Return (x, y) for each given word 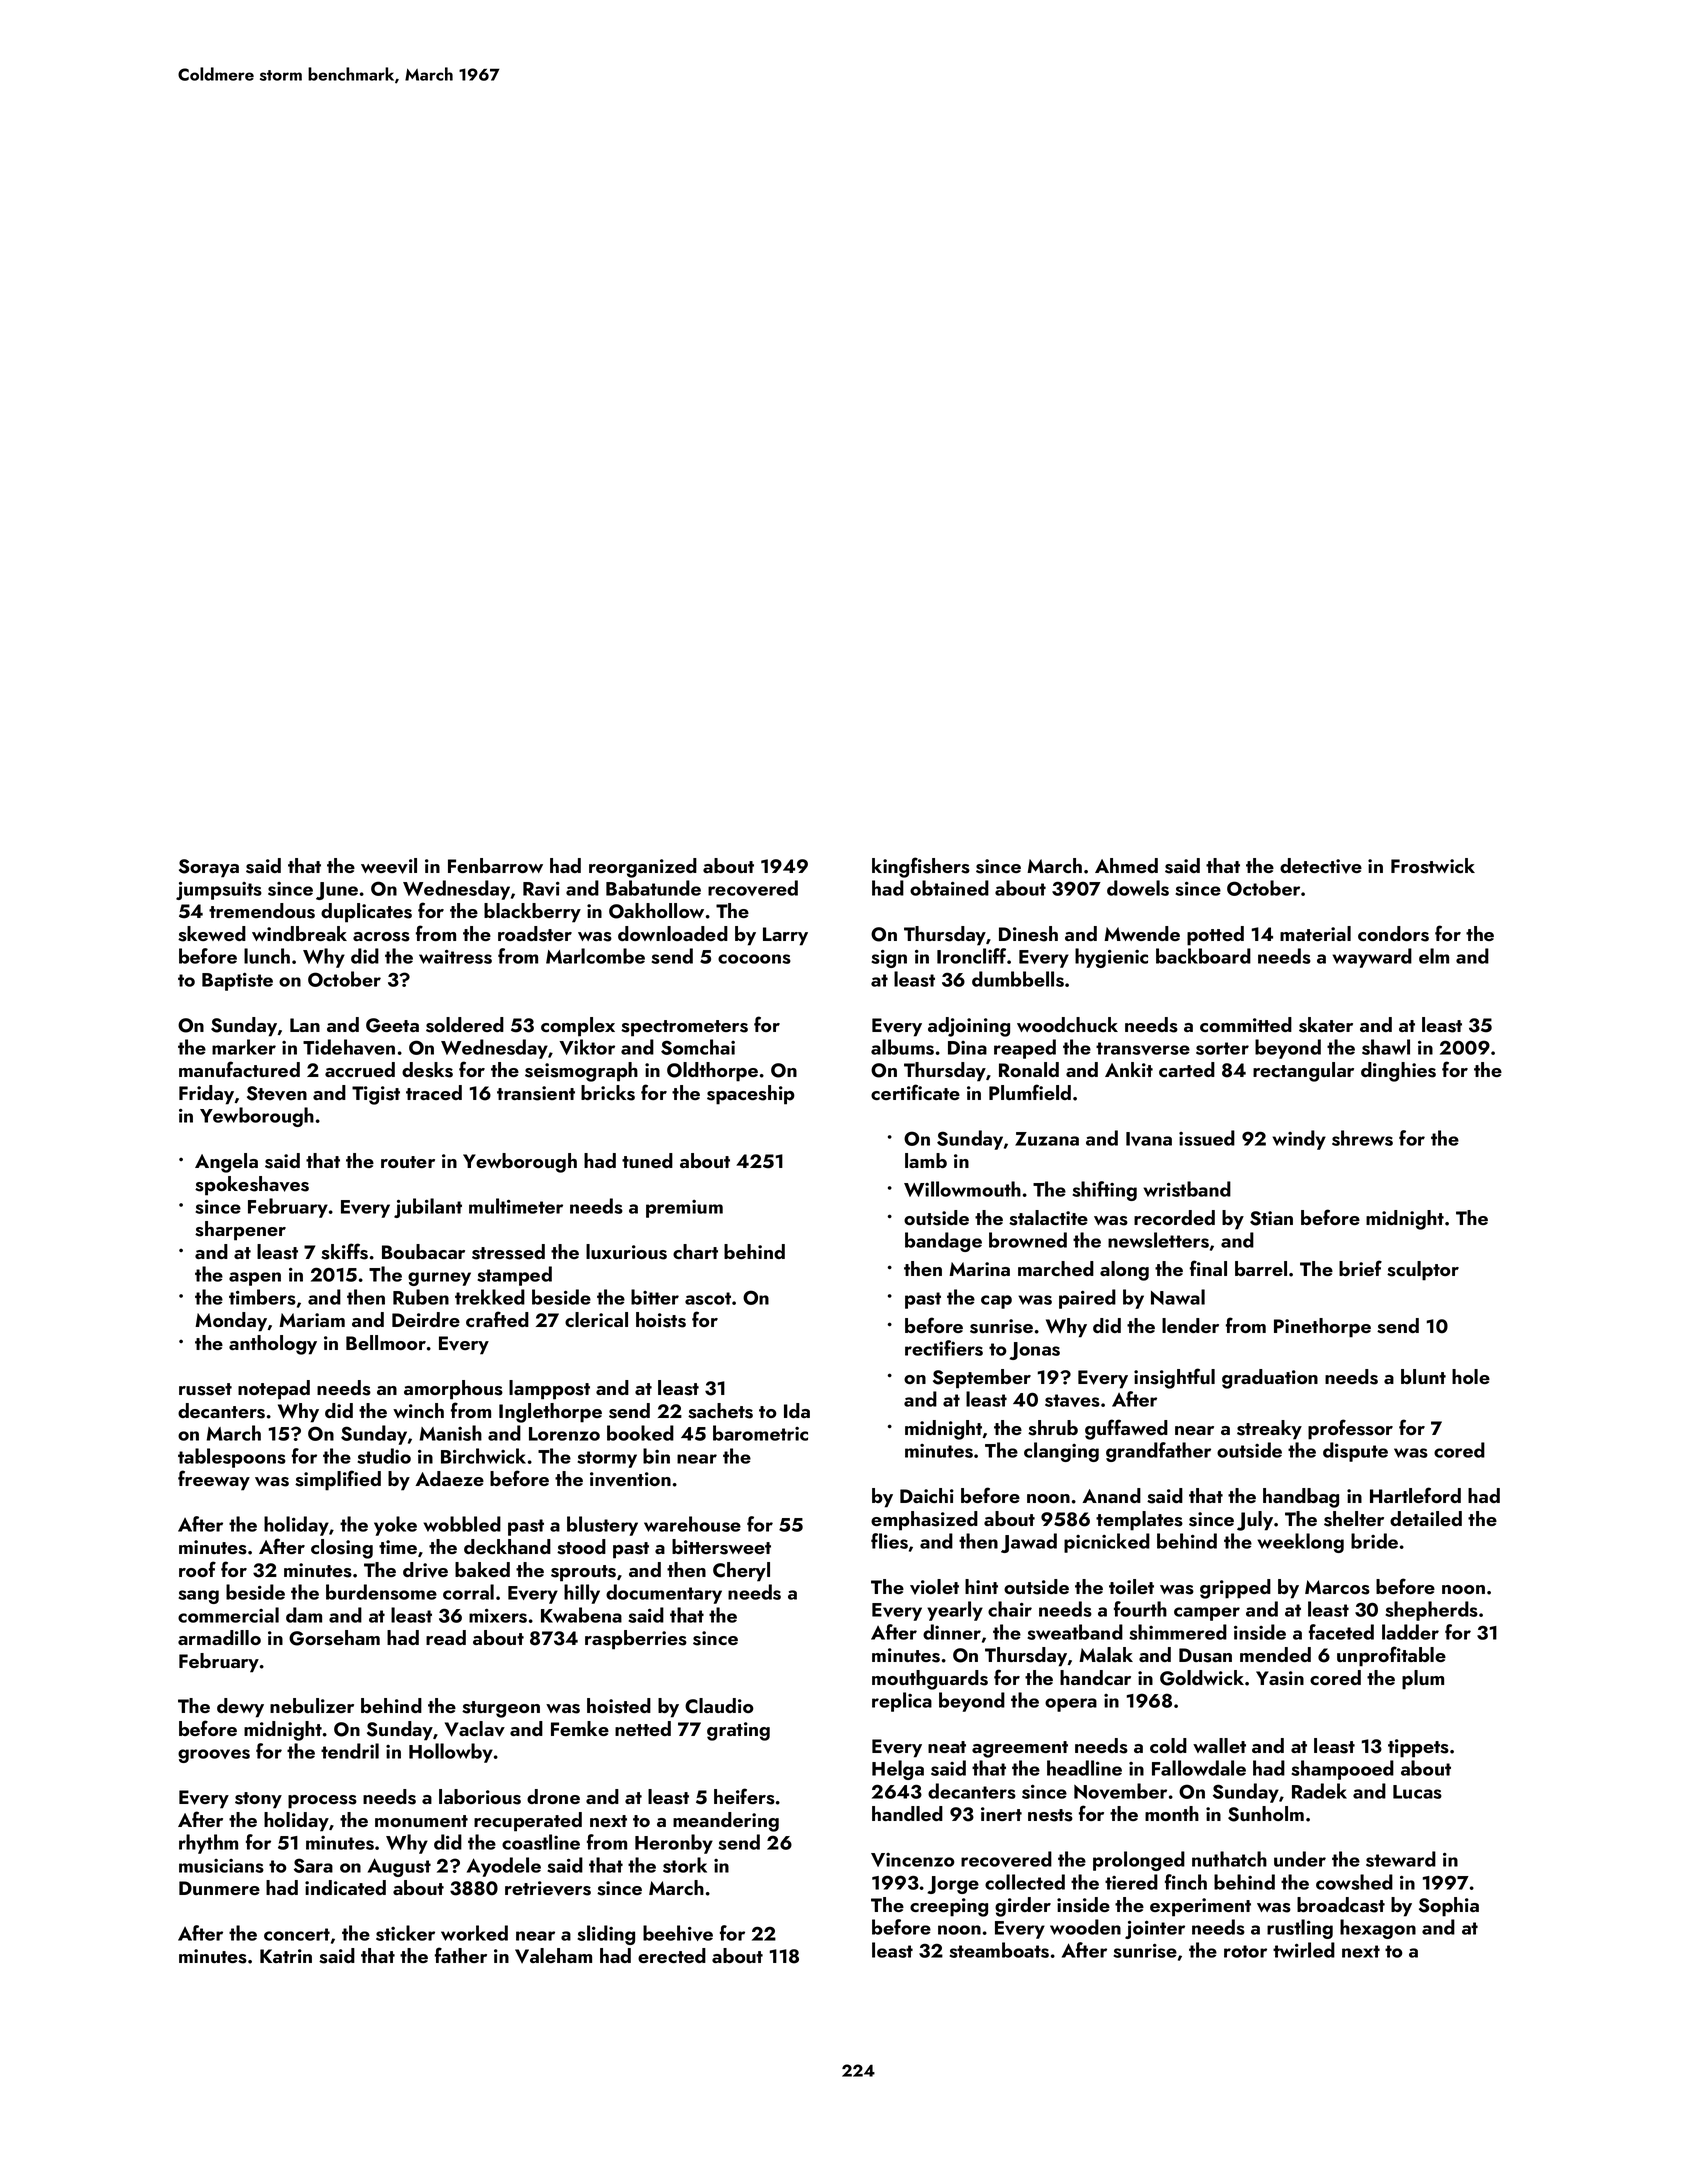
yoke (395, 1526)
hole (1471, 1376)
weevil (389, 866)
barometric (760, 1433)
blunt (1423, 1376)
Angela (226, 1163)
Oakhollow (656, 911)
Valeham (553, 1955)
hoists (661, 1320)
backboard (1203, 956)
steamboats (999, 1950)
